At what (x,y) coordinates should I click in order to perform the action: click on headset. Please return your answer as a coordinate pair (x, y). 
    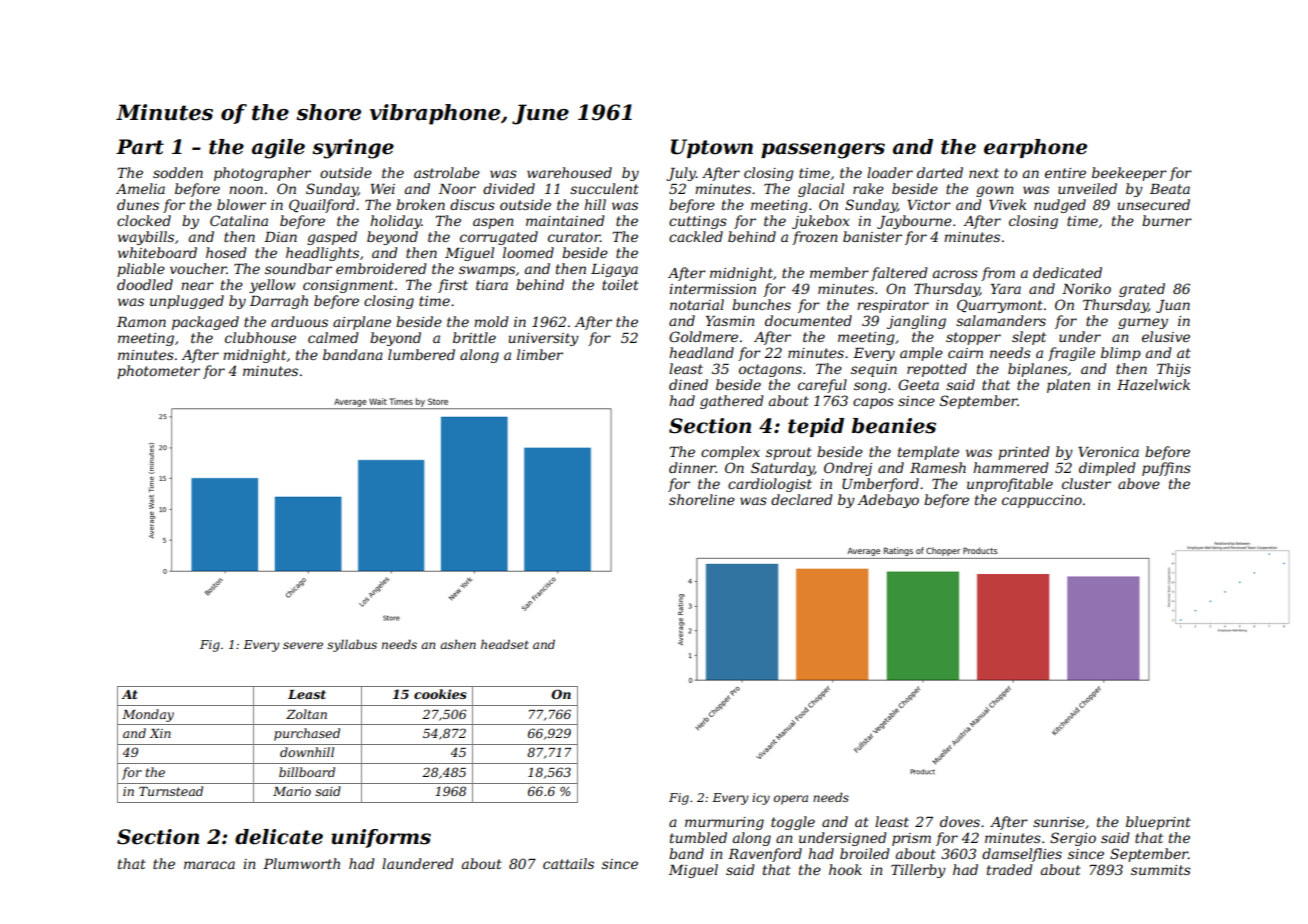
    Looking at the image, I should click on (505, 644).
